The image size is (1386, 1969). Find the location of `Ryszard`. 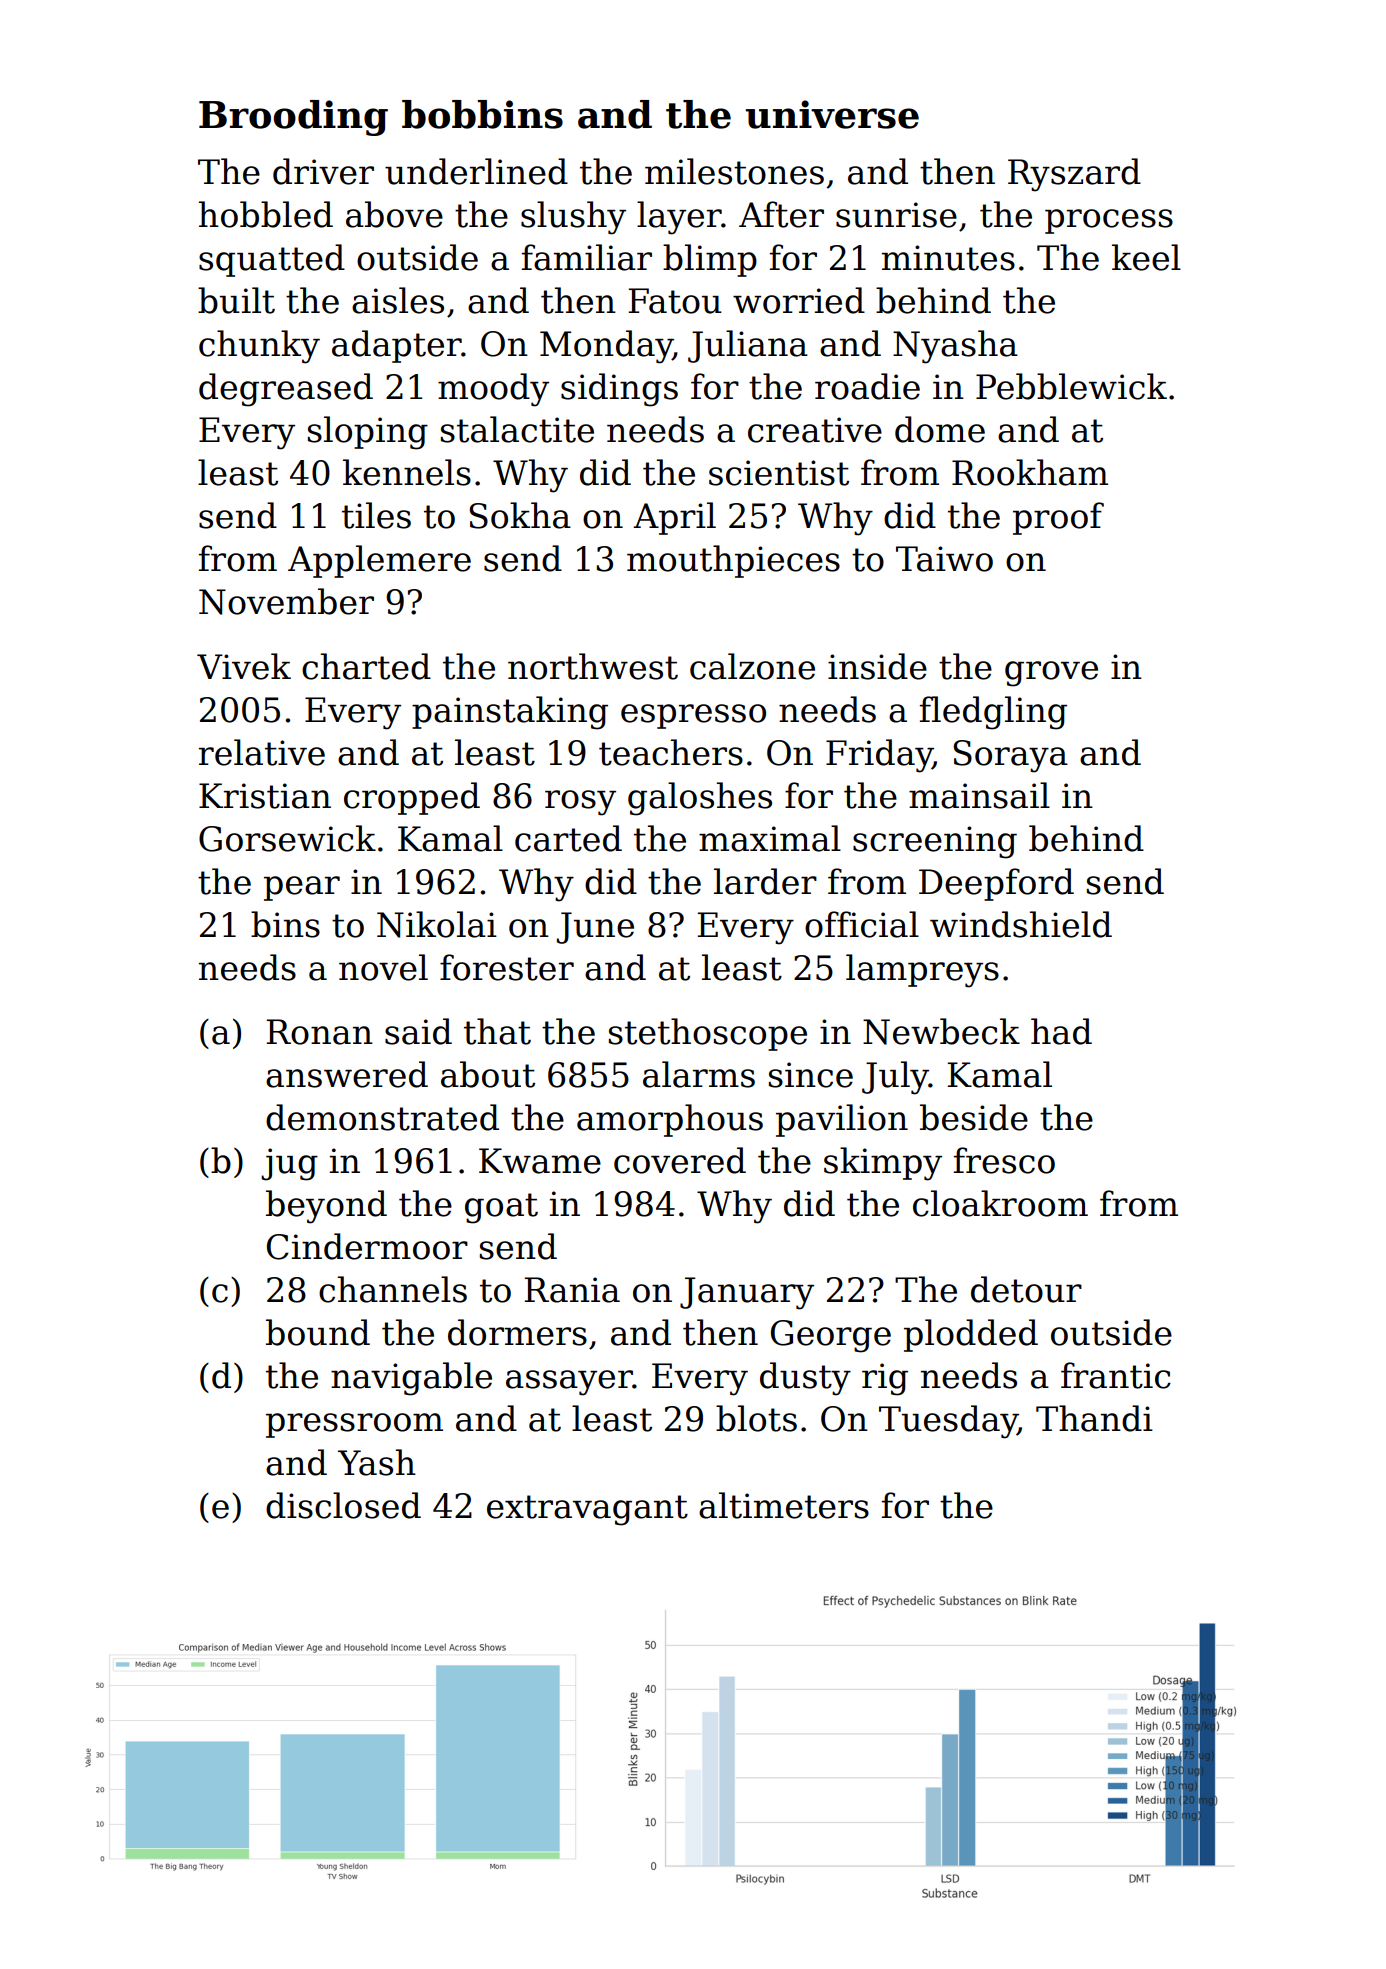

Ryszard is located at coordinates (1074, 175).
